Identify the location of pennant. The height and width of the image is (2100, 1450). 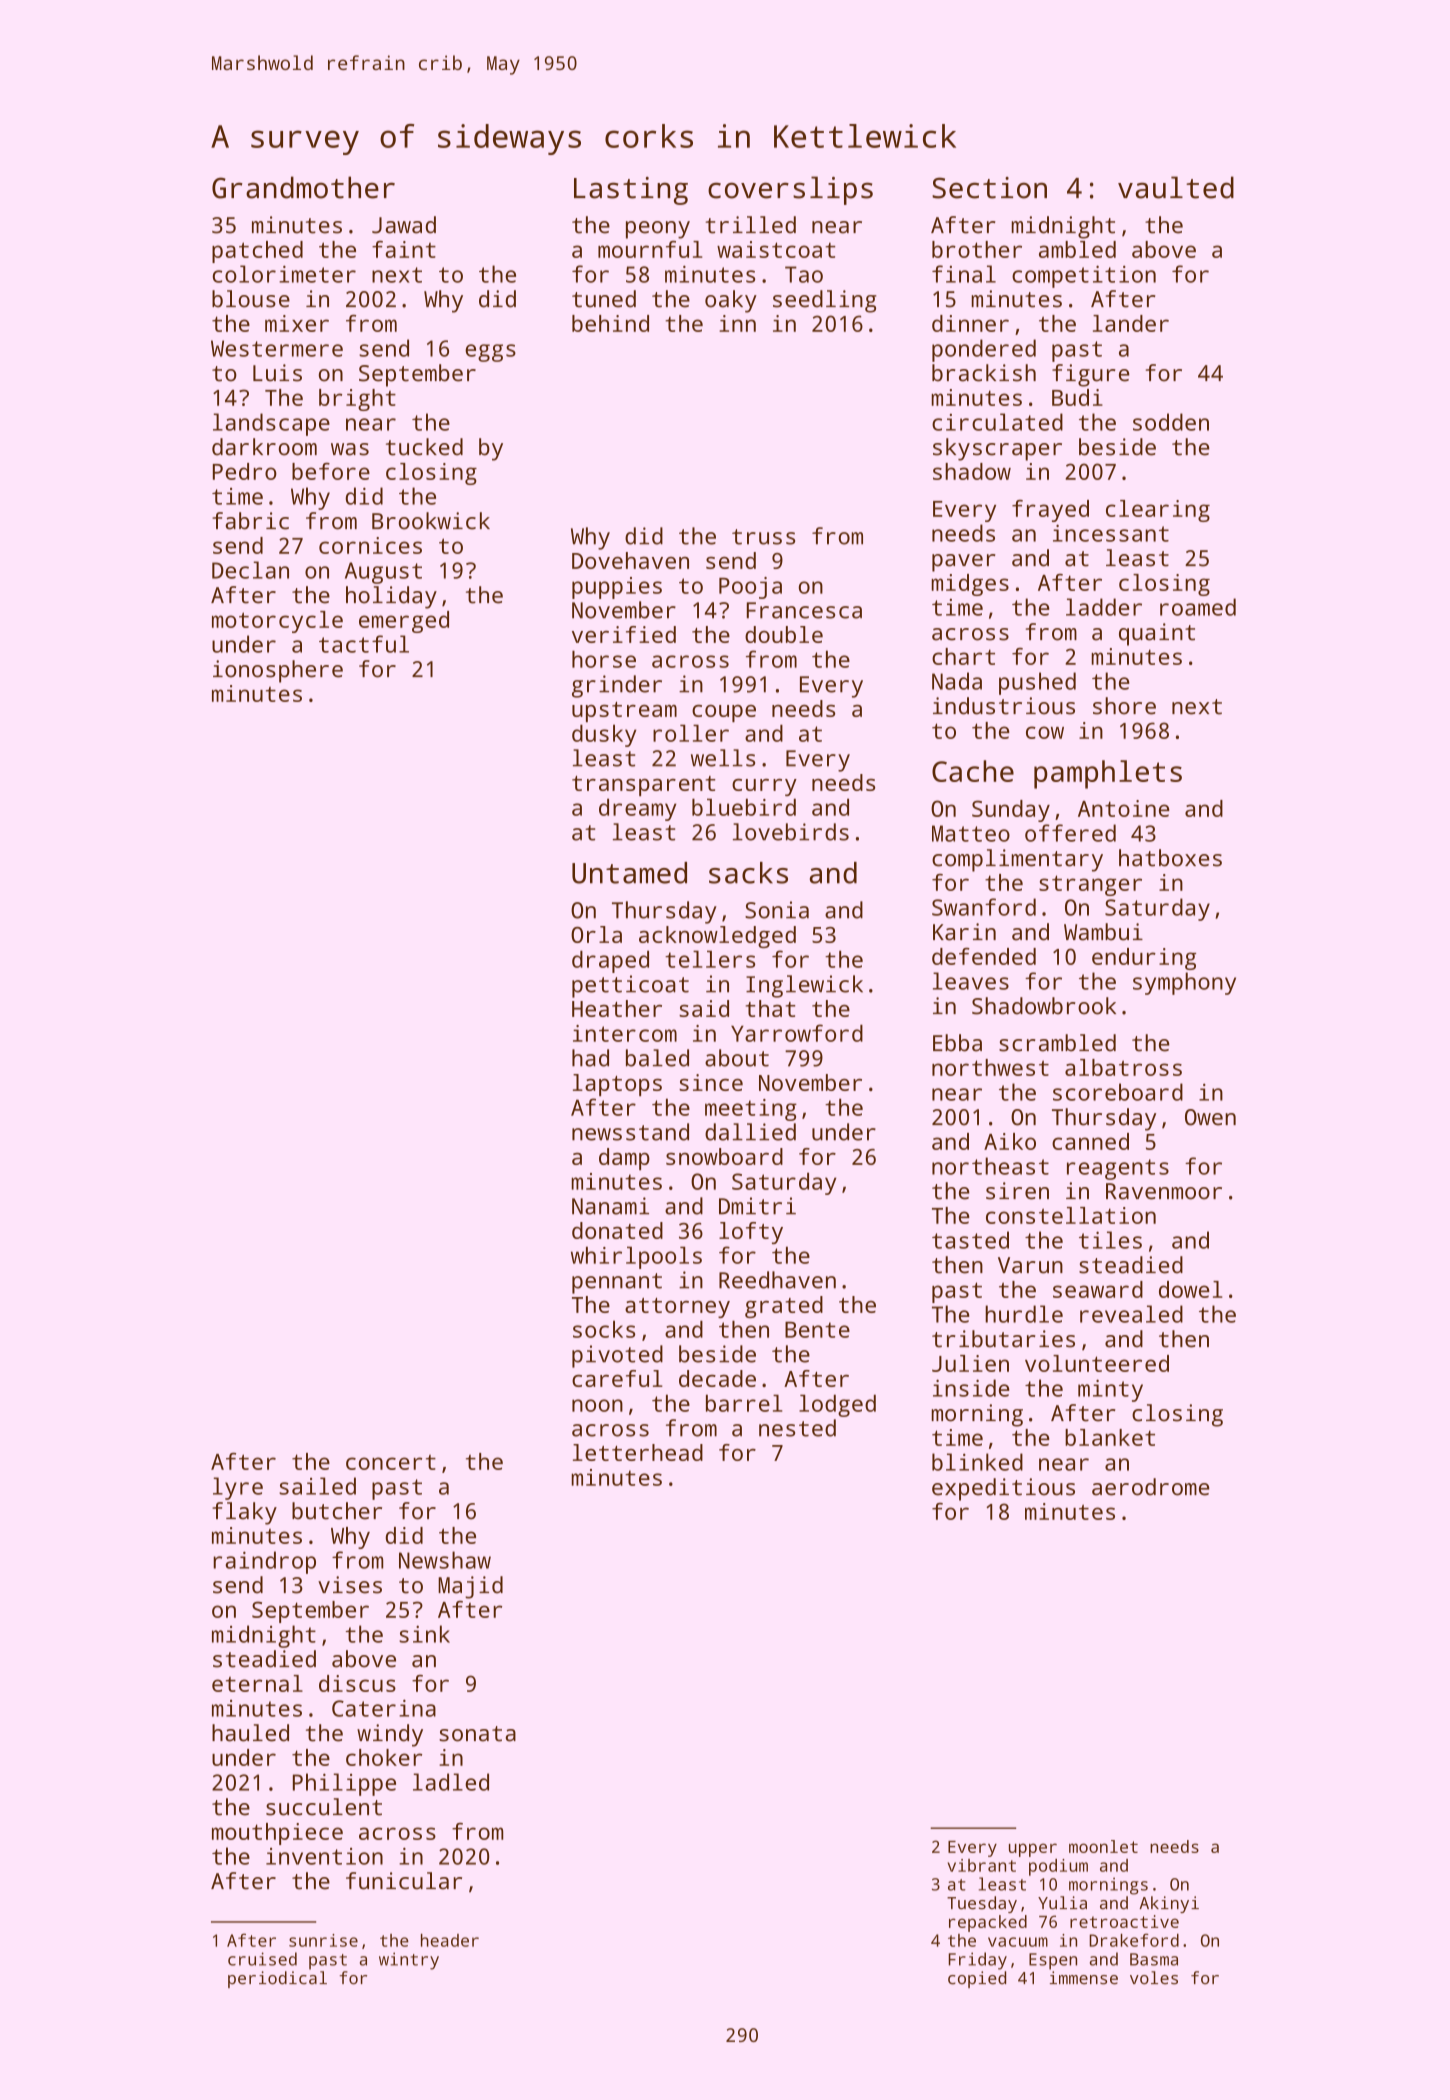
(617, 1283).
